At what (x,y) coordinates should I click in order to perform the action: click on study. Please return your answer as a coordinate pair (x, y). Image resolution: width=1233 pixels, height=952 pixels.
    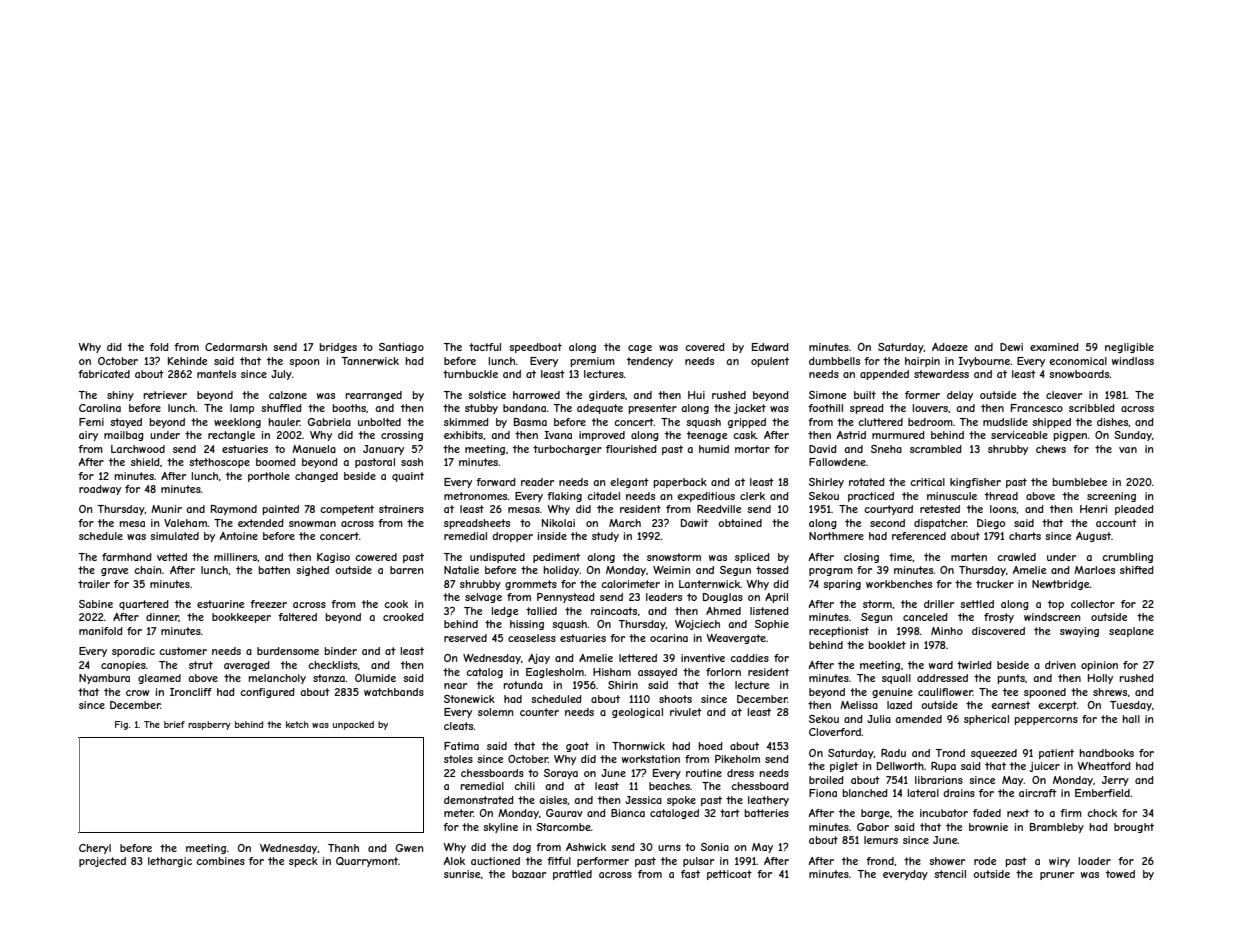
    Looking at the image, I should click on (605, 537).
